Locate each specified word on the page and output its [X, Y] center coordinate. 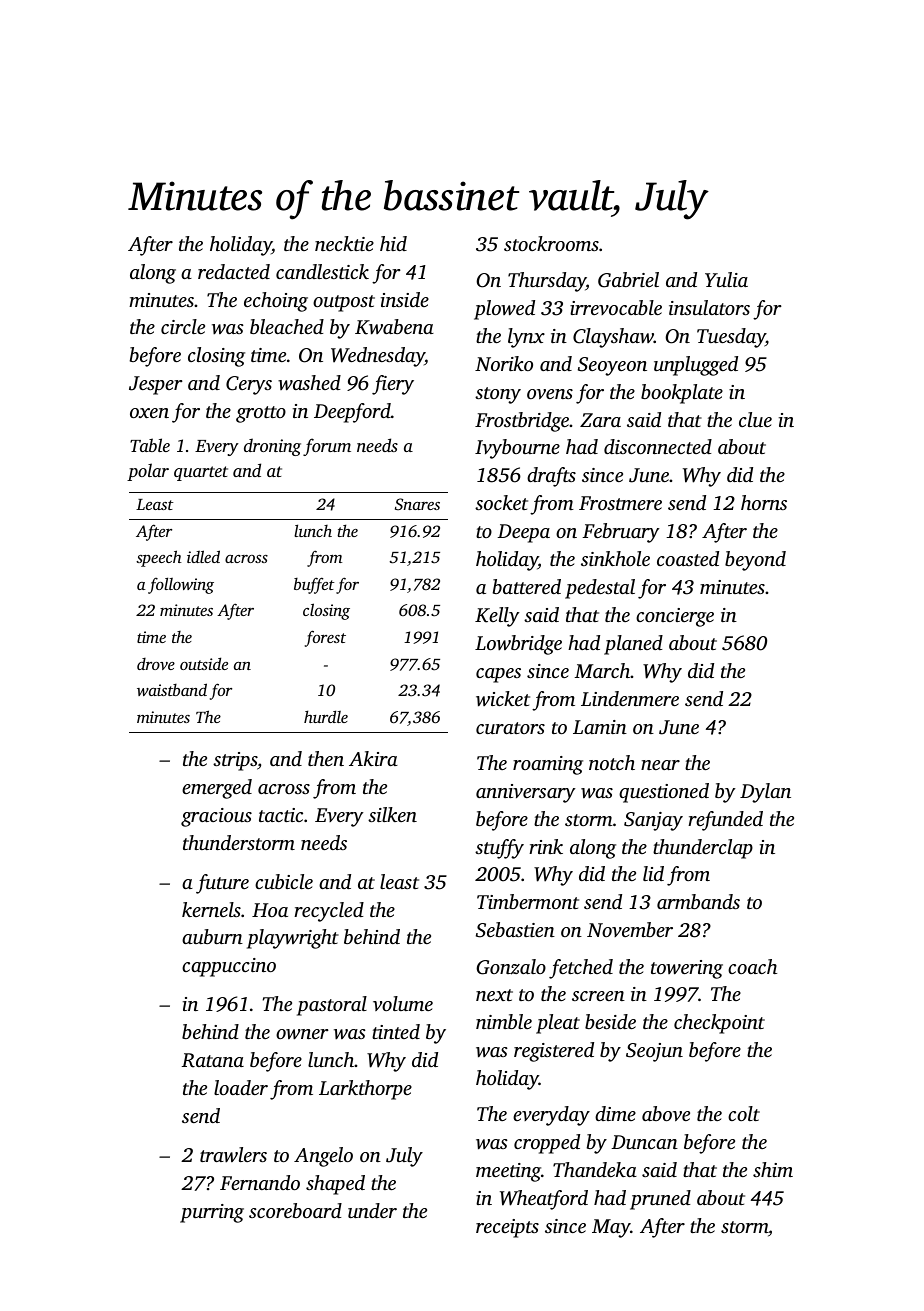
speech [159, 558]
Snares [417, 504]
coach [752, 966]
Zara [600, 420]
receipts [507, 1228]
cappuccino [229, 967]
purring [212, 1213]
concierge [675, 617]
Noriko [504, 363]
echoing [276, 302]
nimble [504, 1021]
